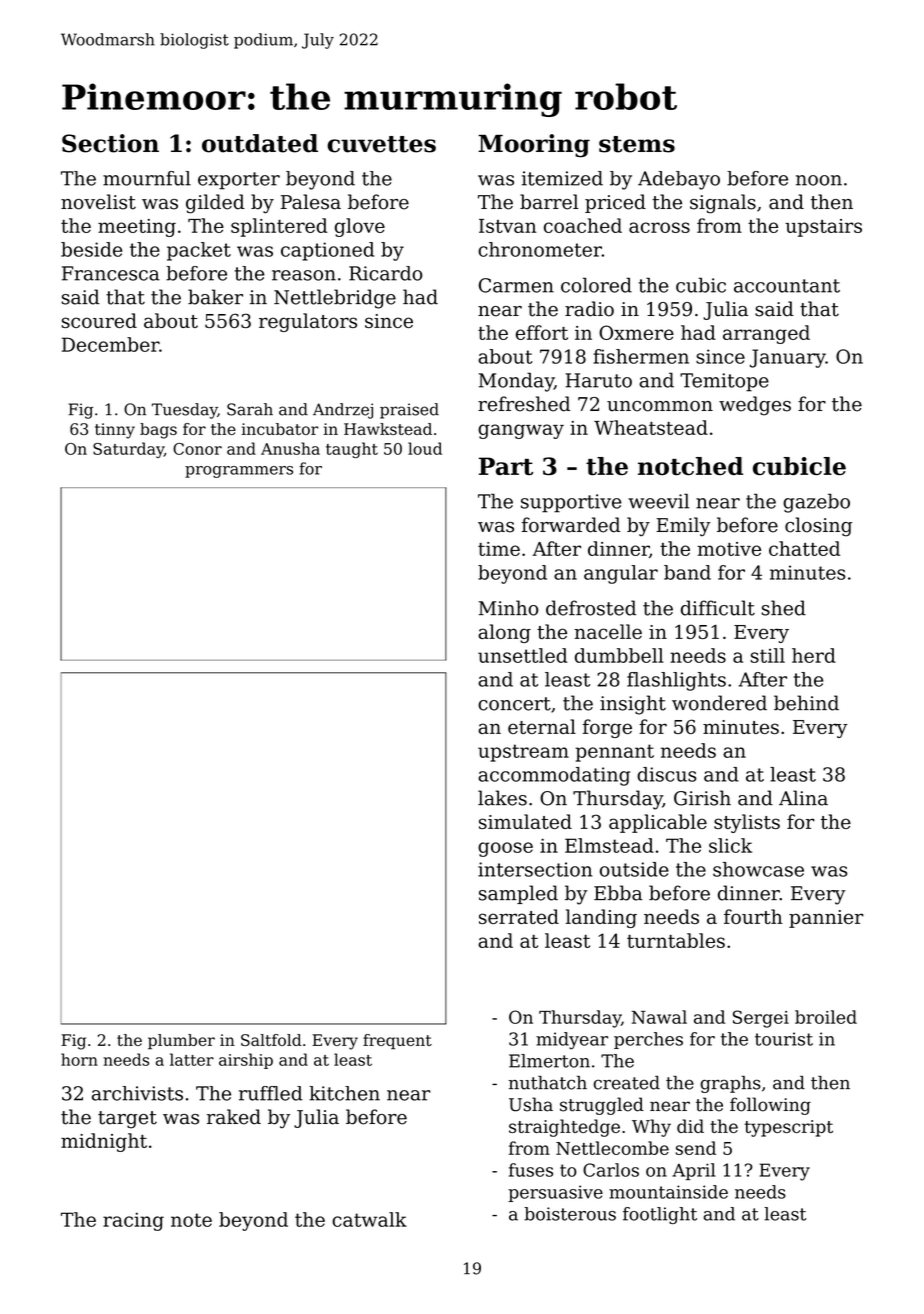 The width and height of the screenshot is (924, 1314). I want to click on gilded, so click(215, 204).
